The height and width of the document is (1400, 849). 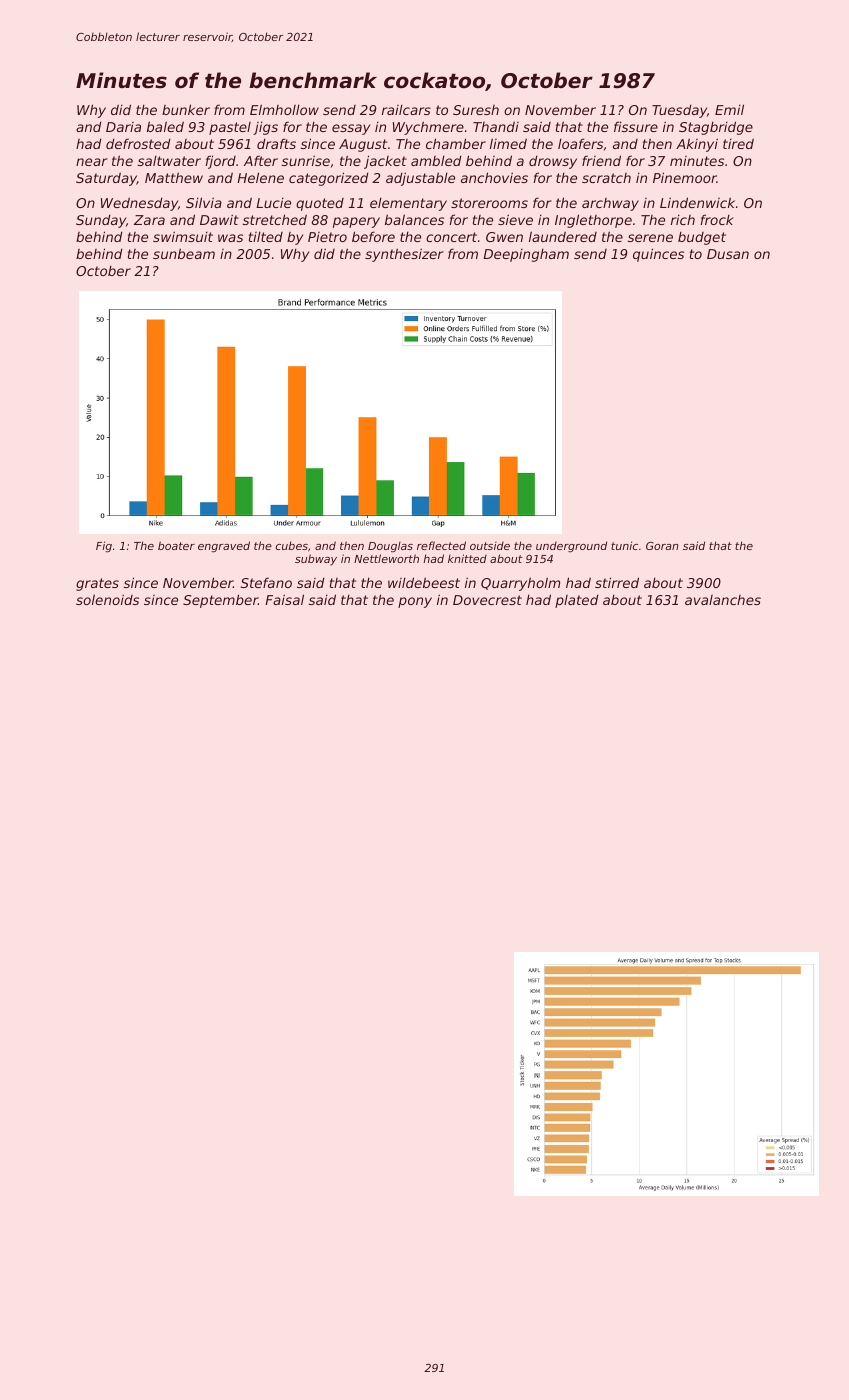 I want to click on synthesizer, so click(x=404, y=255).
